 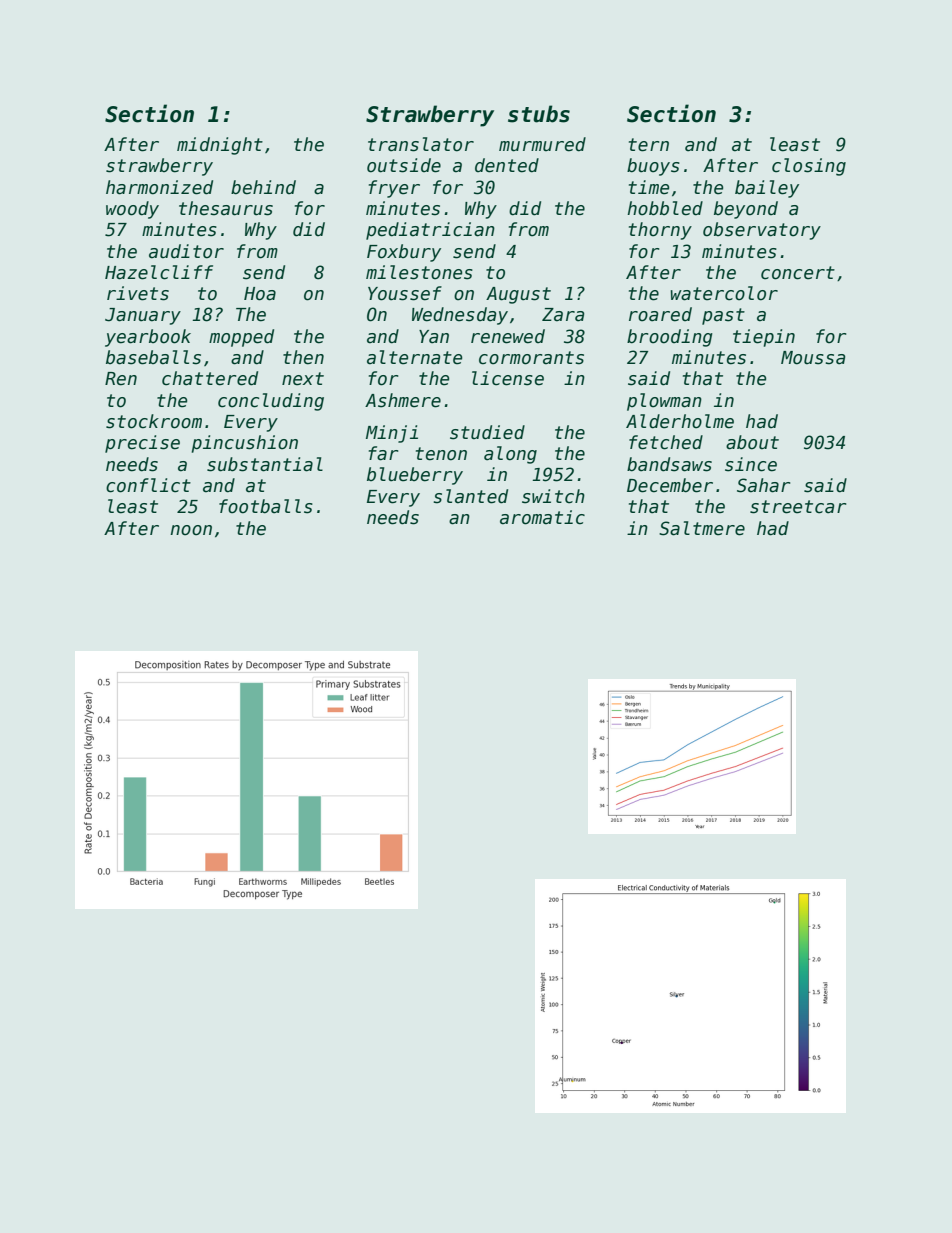 What do you see at coordinates (542, 517) in the screenshot?
I see `aromatic` at bounding box center [542, 517].
